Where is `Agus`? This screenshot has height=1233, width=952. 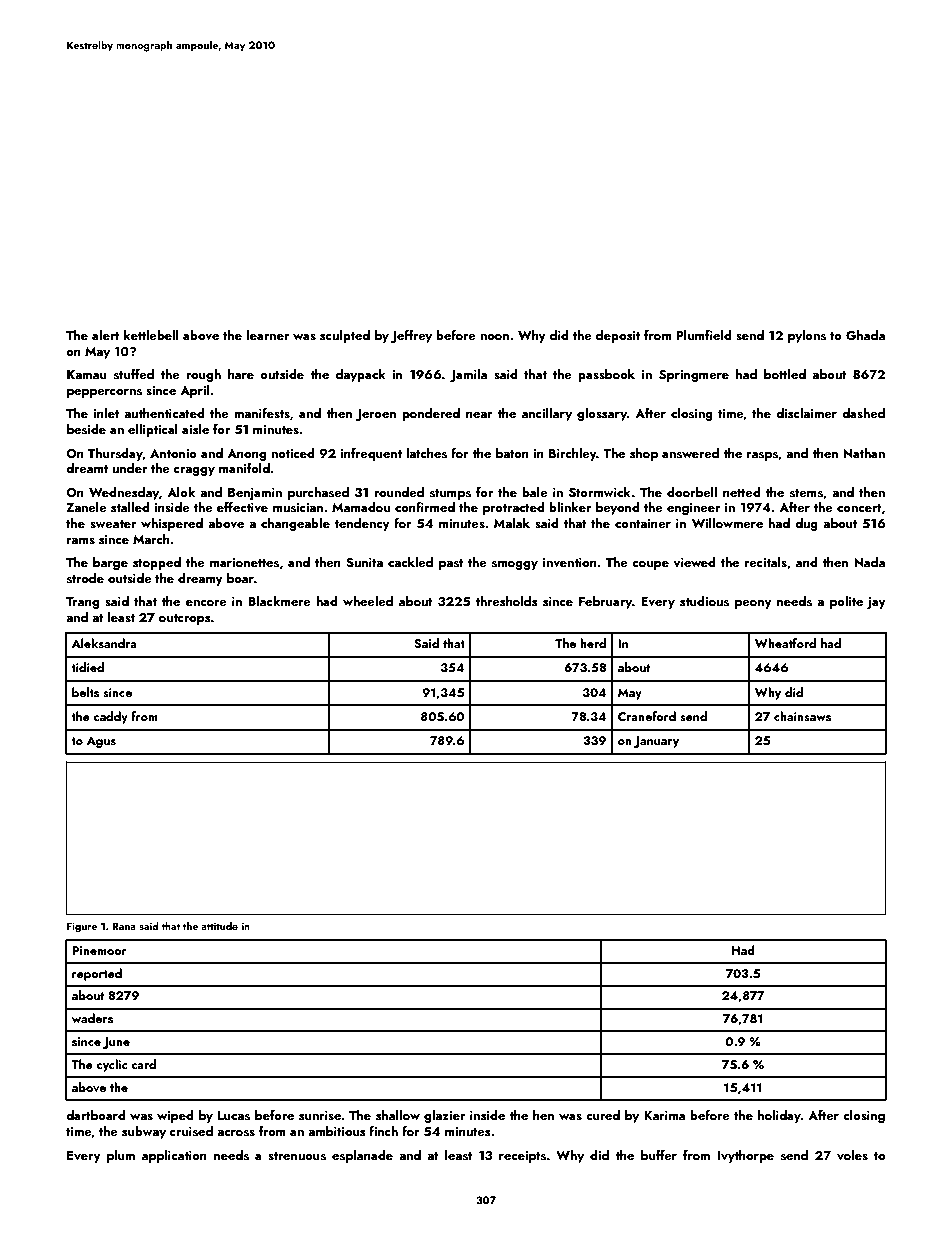
Agus is located at coordinates (101, 742).
